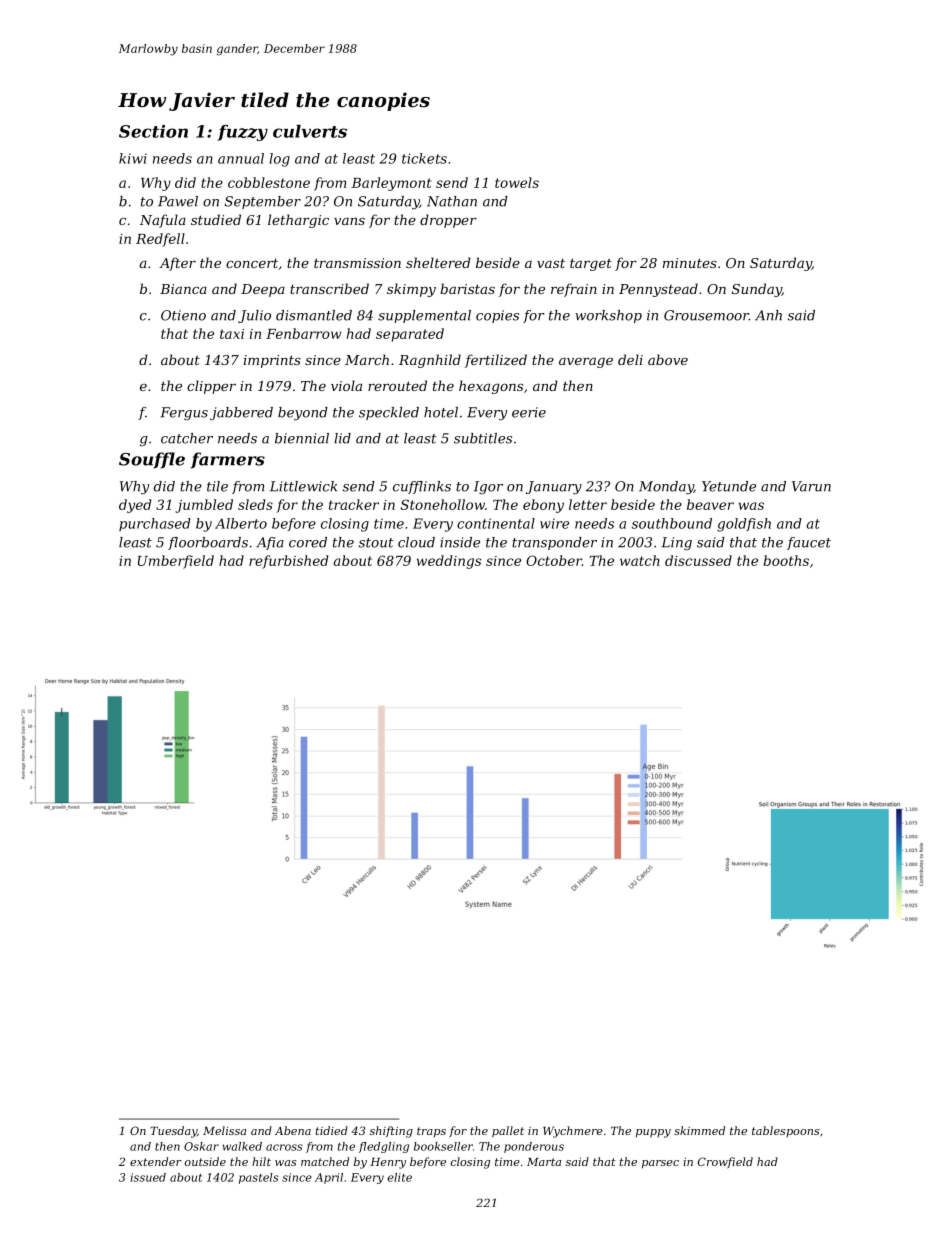  Describe the element at coordinates (259, 1178) in the document. I see `pastels` at that location.
